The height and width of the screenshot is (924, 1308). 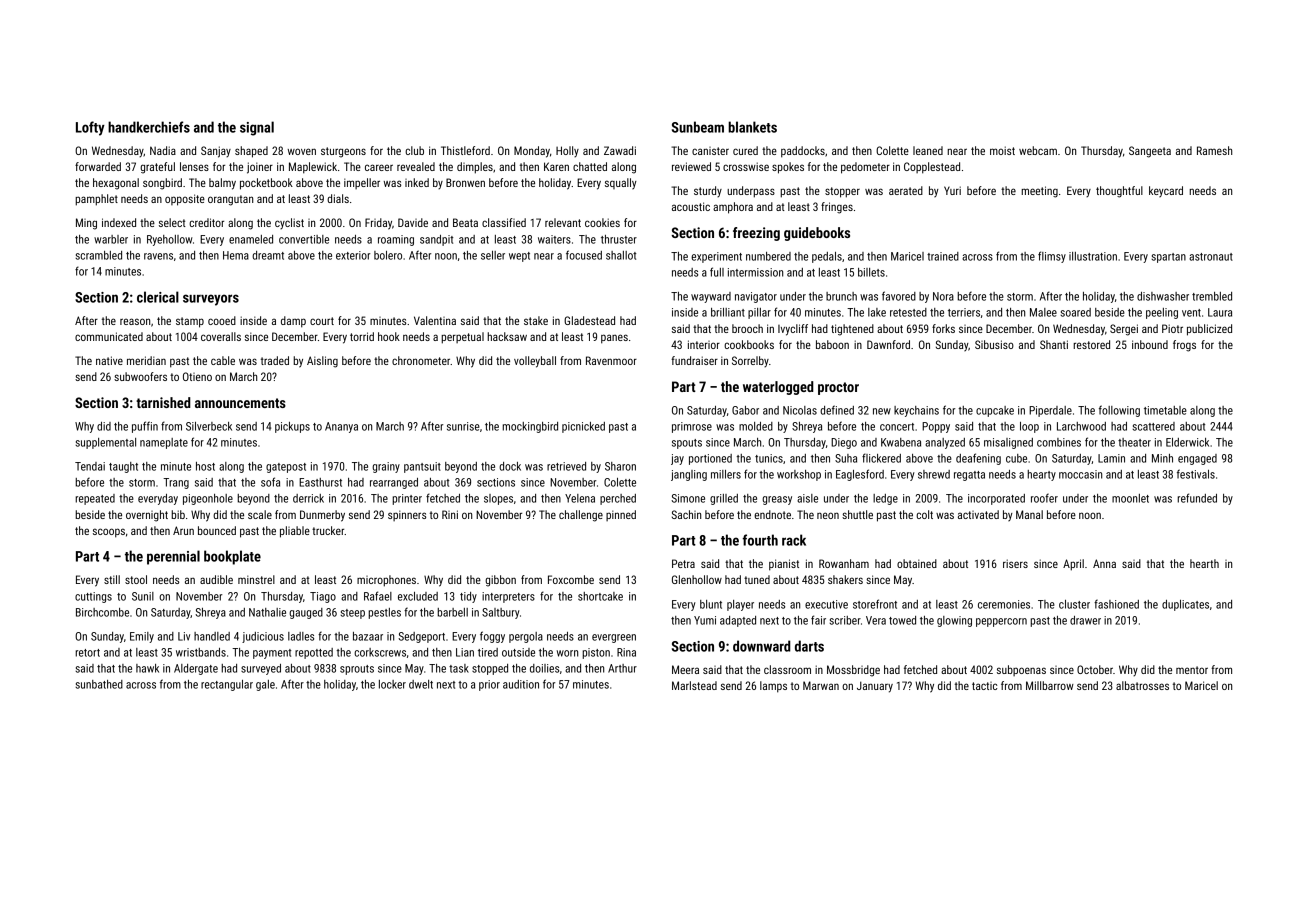 I want to click on analyzed, so click(x=945, y=443).
